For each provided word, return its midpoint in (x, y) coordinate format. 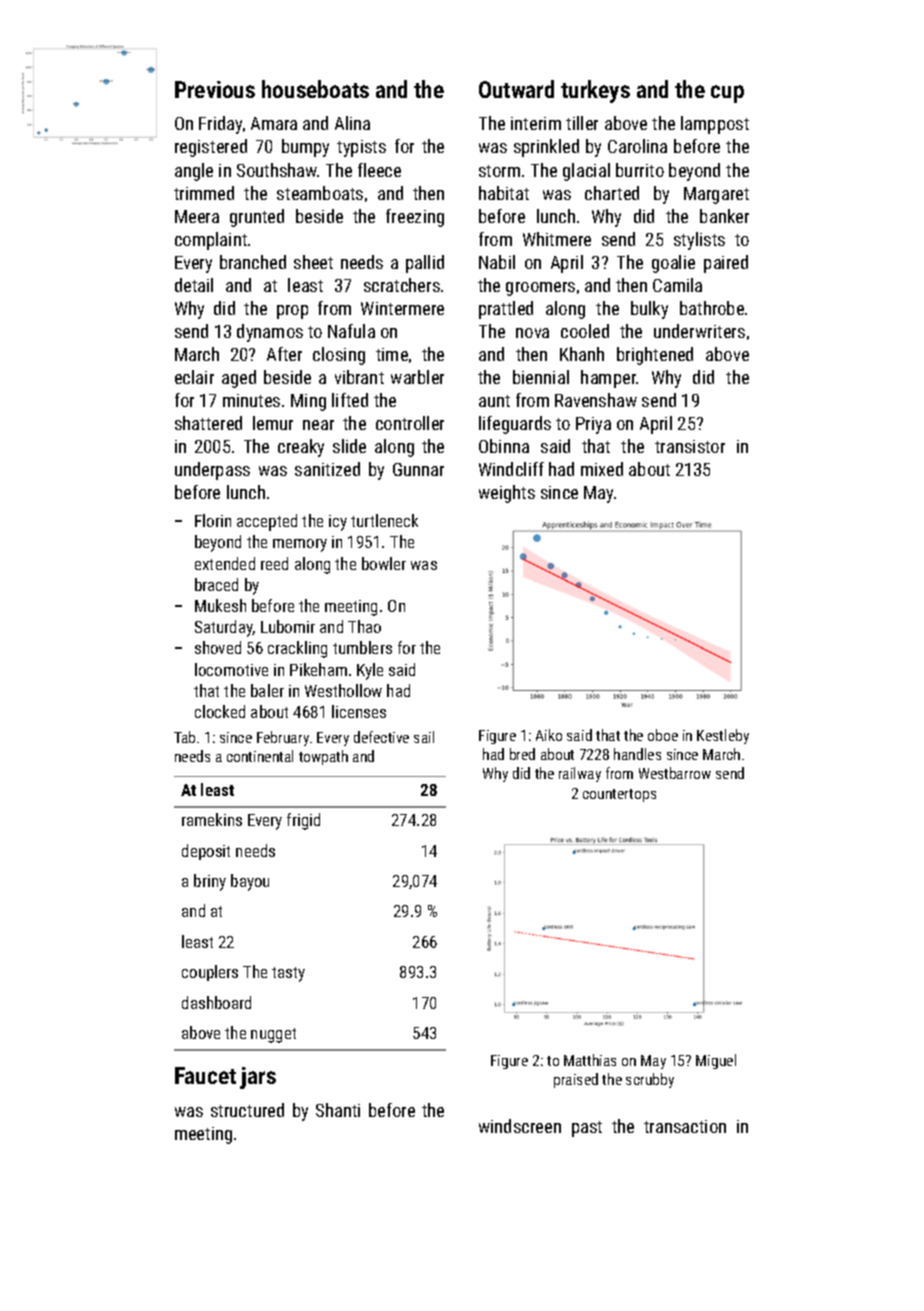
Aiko (549, 735)
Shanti (338, 1110)
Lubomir (288, 626)
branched (253, 262)
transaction (685, 1126)
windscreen (520, 1126)
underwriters (699, 331)
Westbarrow (675, 773)
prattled (506, 310)
